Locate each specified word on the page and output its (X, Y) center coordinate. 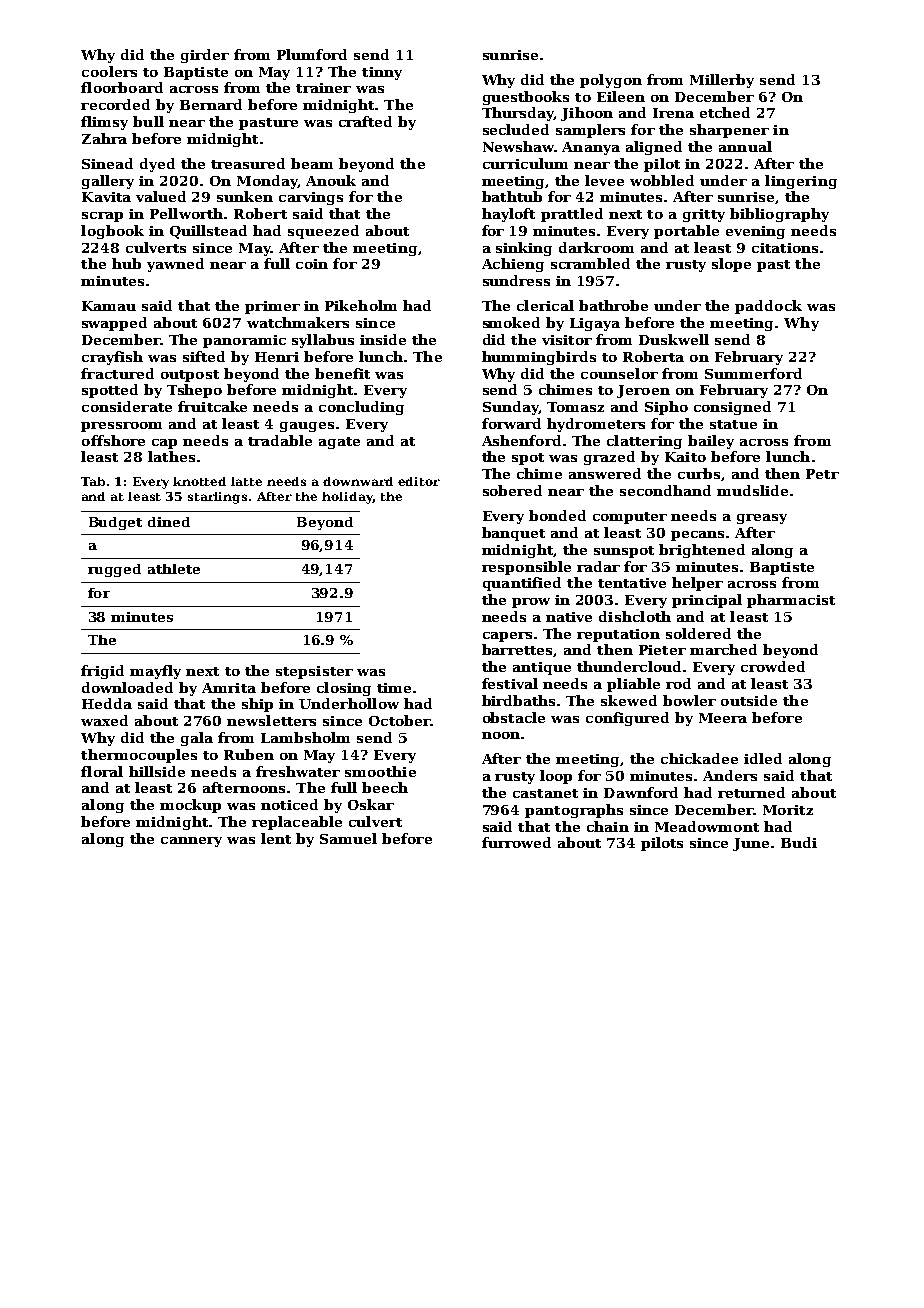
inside (383, 339)
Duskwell (674, 339)
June (751, 844)
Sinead (107, 163)
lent (276, 838)
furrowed (516, 842)
